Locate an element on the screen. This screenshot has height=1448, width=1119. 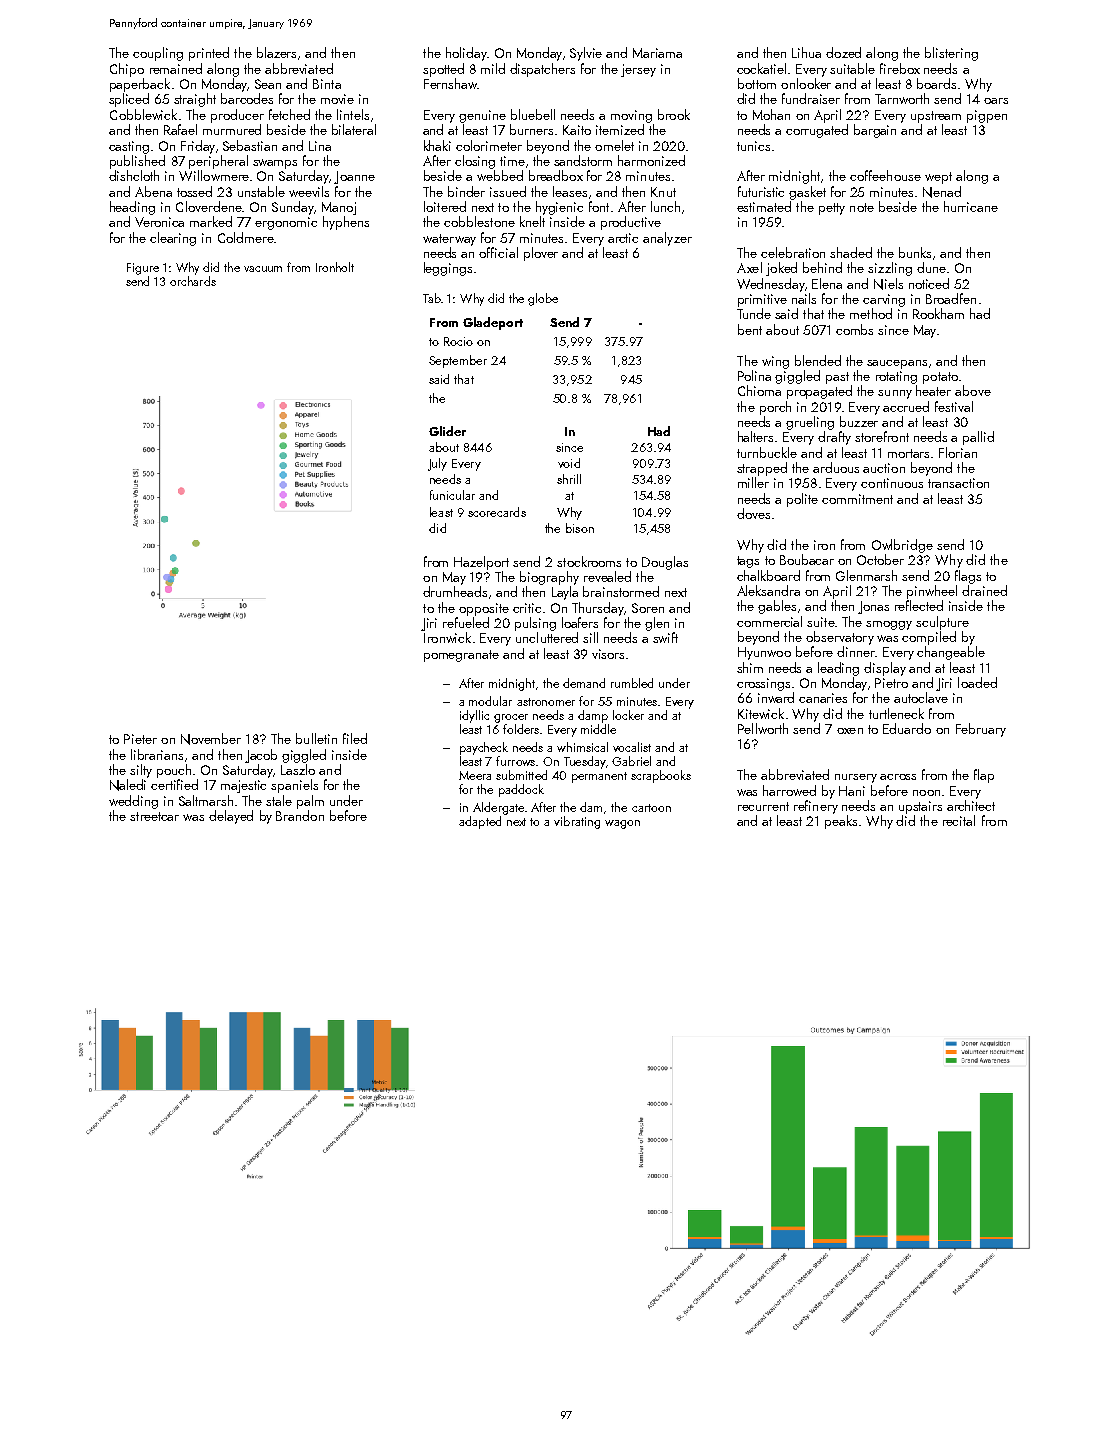
doves is located at coordinates (753, 513).
